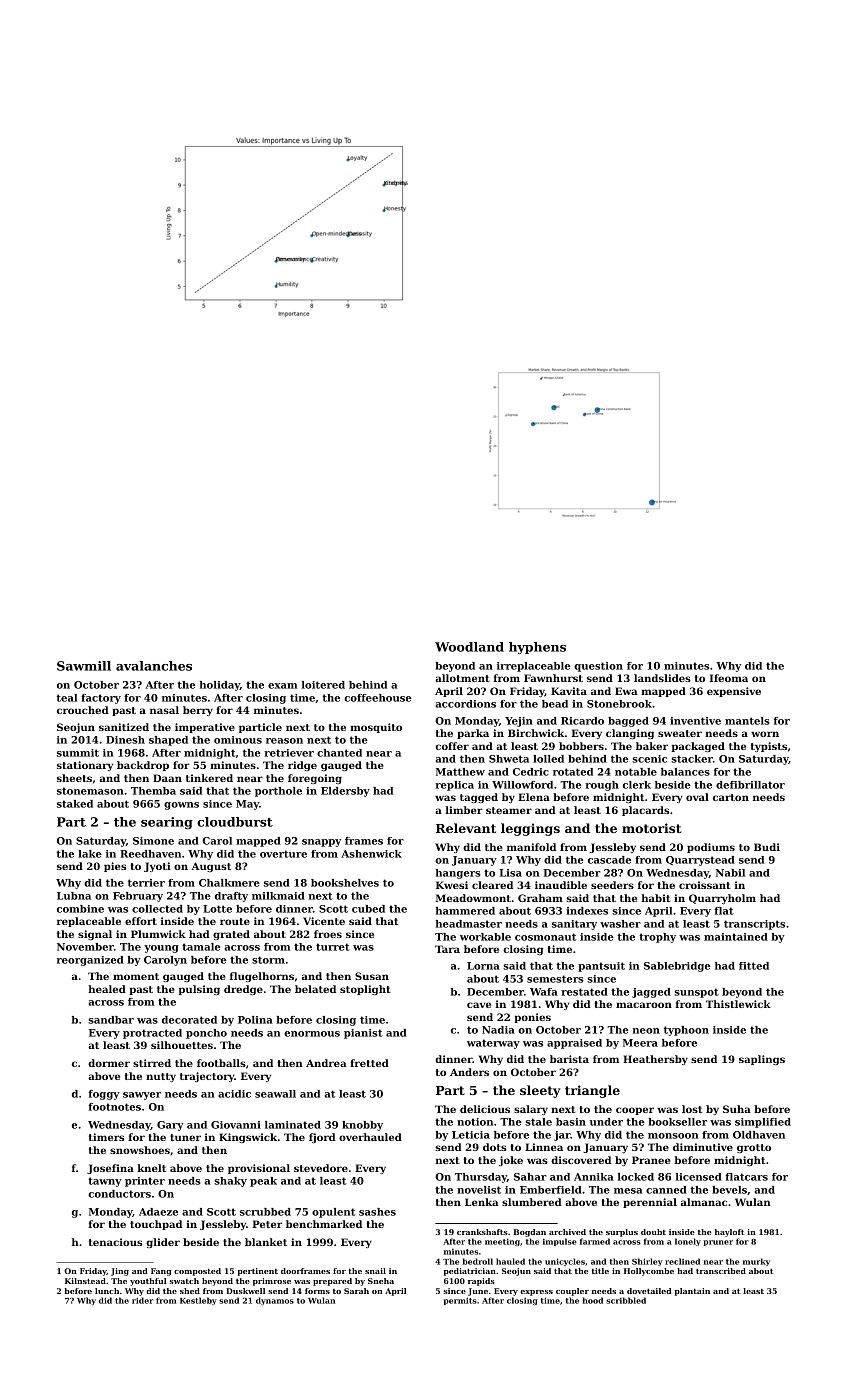  I want to click on searing, so click(167, 823).
